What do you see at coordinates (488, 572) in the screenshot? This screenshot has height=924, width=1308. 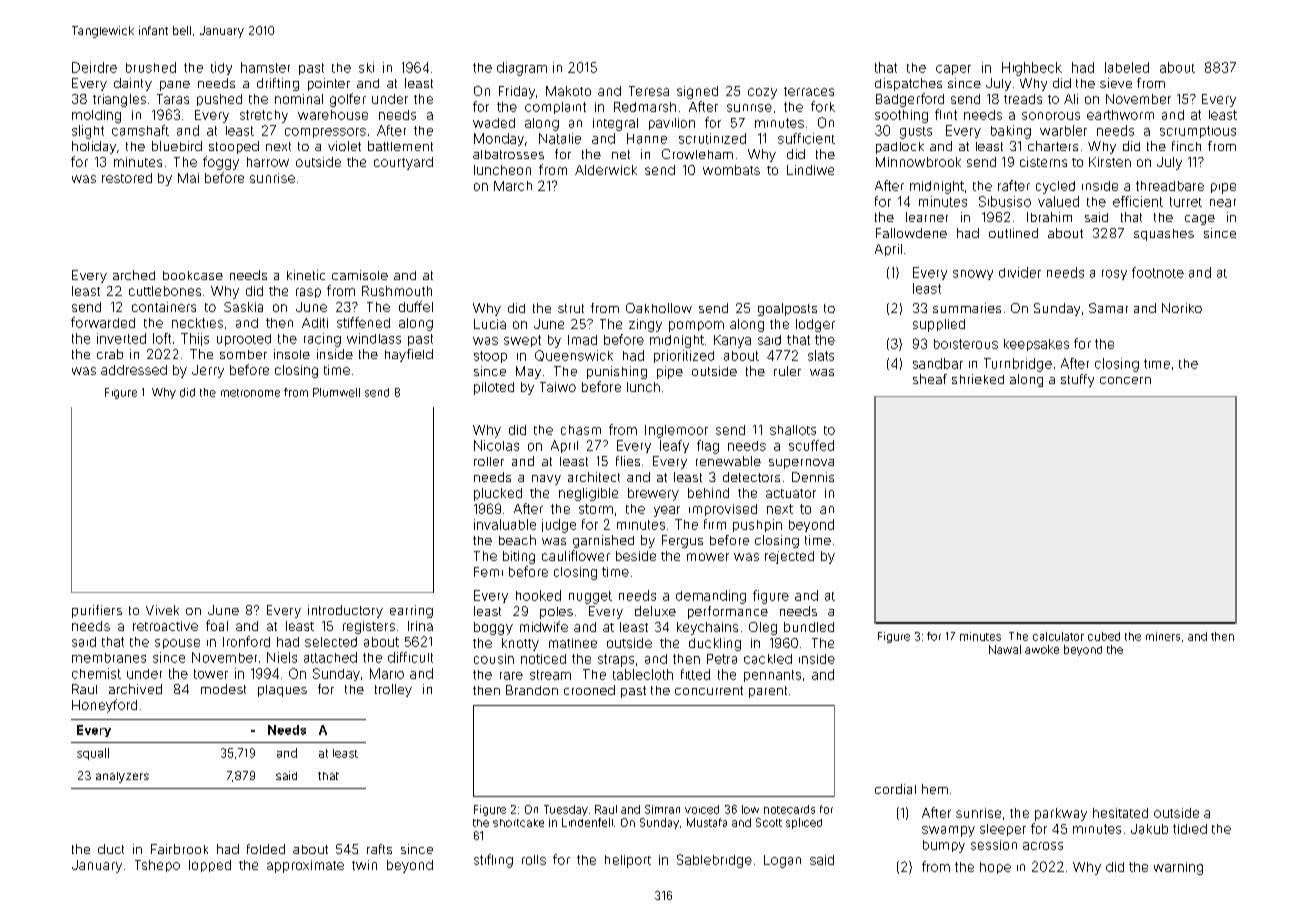 I see `Femi` at bounding box center [488, 572].
